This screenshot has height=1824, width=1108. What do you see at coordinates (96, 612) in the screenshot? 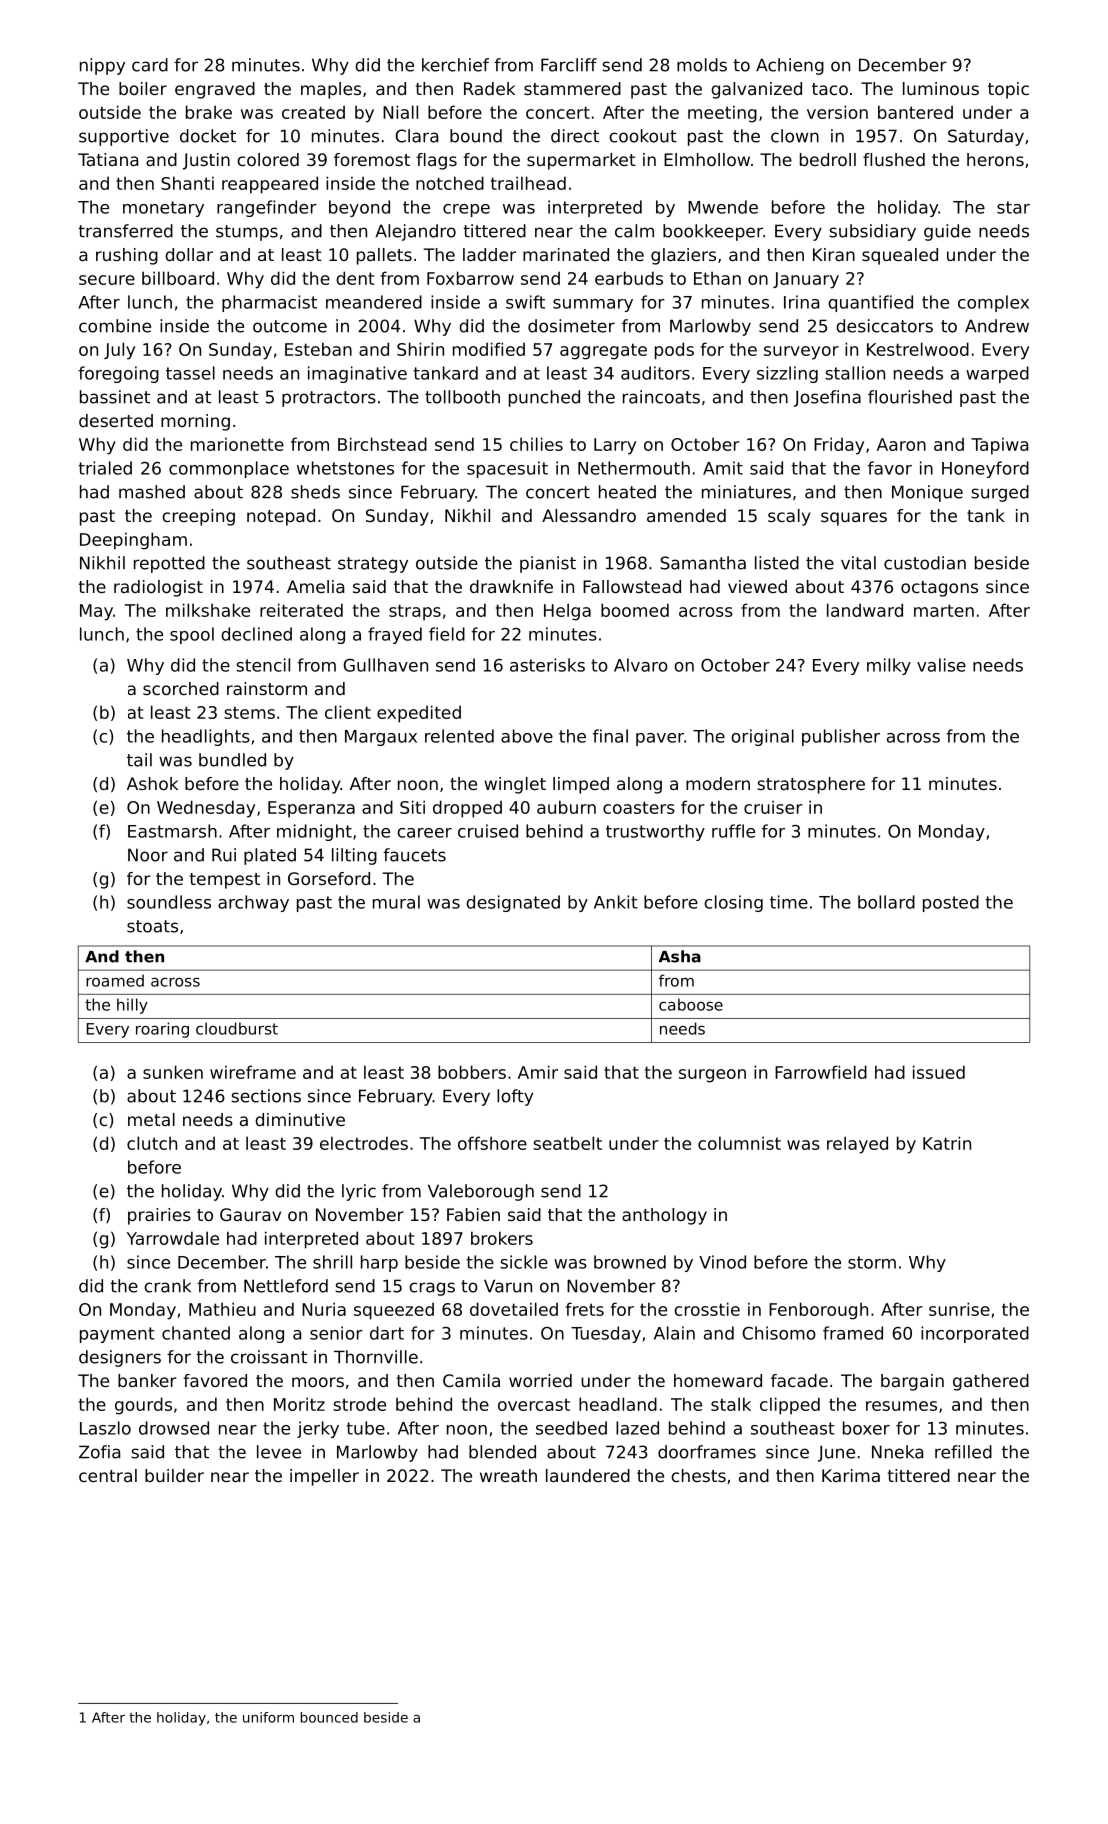
I see `May` at bounding box center [96, 612].
